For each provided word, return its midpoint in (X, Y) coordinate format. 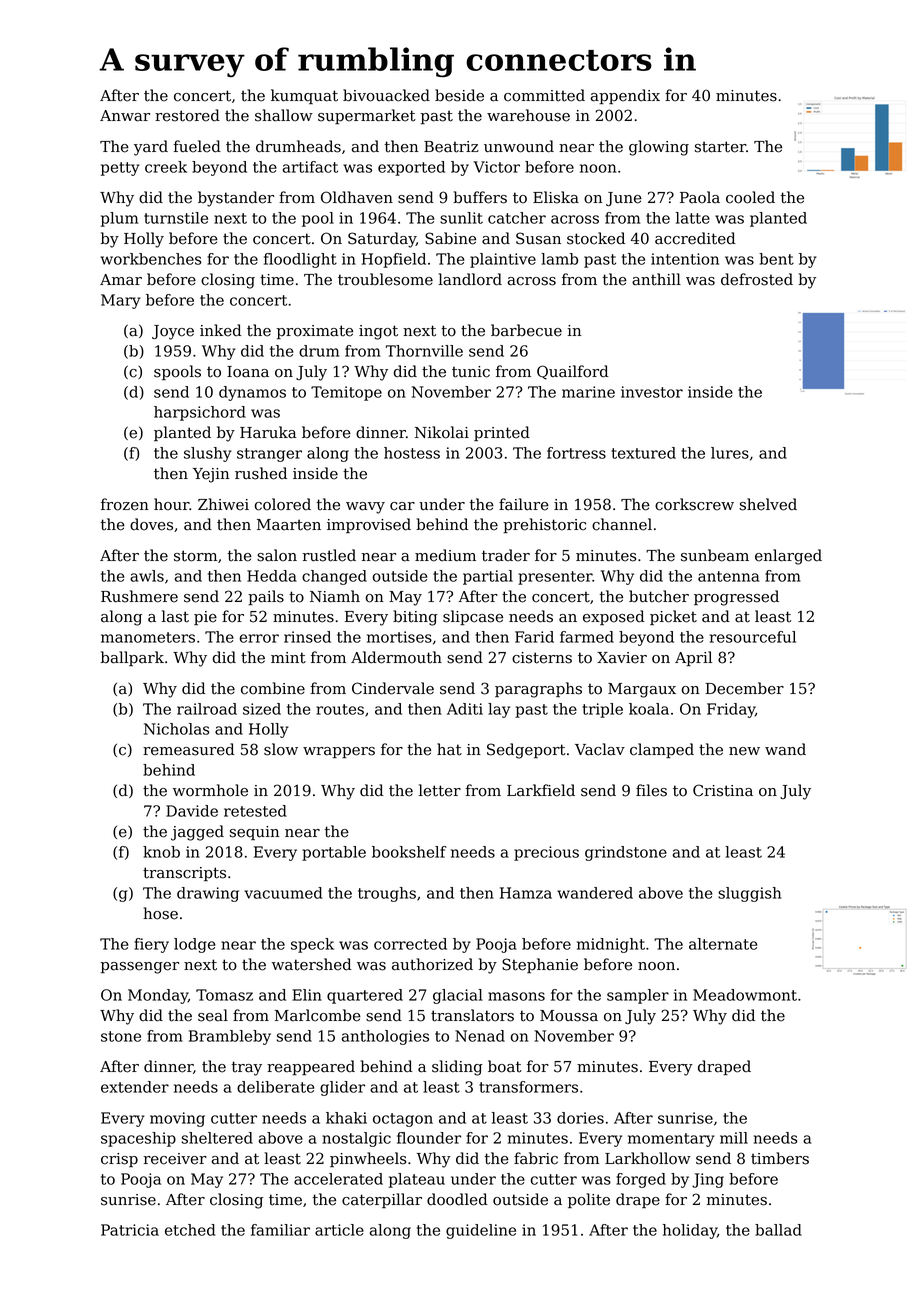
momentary (671, 1140)
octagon (403, 1120)
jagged (197, 833)
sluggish (749, 894)
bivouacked (386, 95)
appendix (625, 96)
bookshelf (409, 852)
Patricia (130, 1230)
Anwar (125, 116)
